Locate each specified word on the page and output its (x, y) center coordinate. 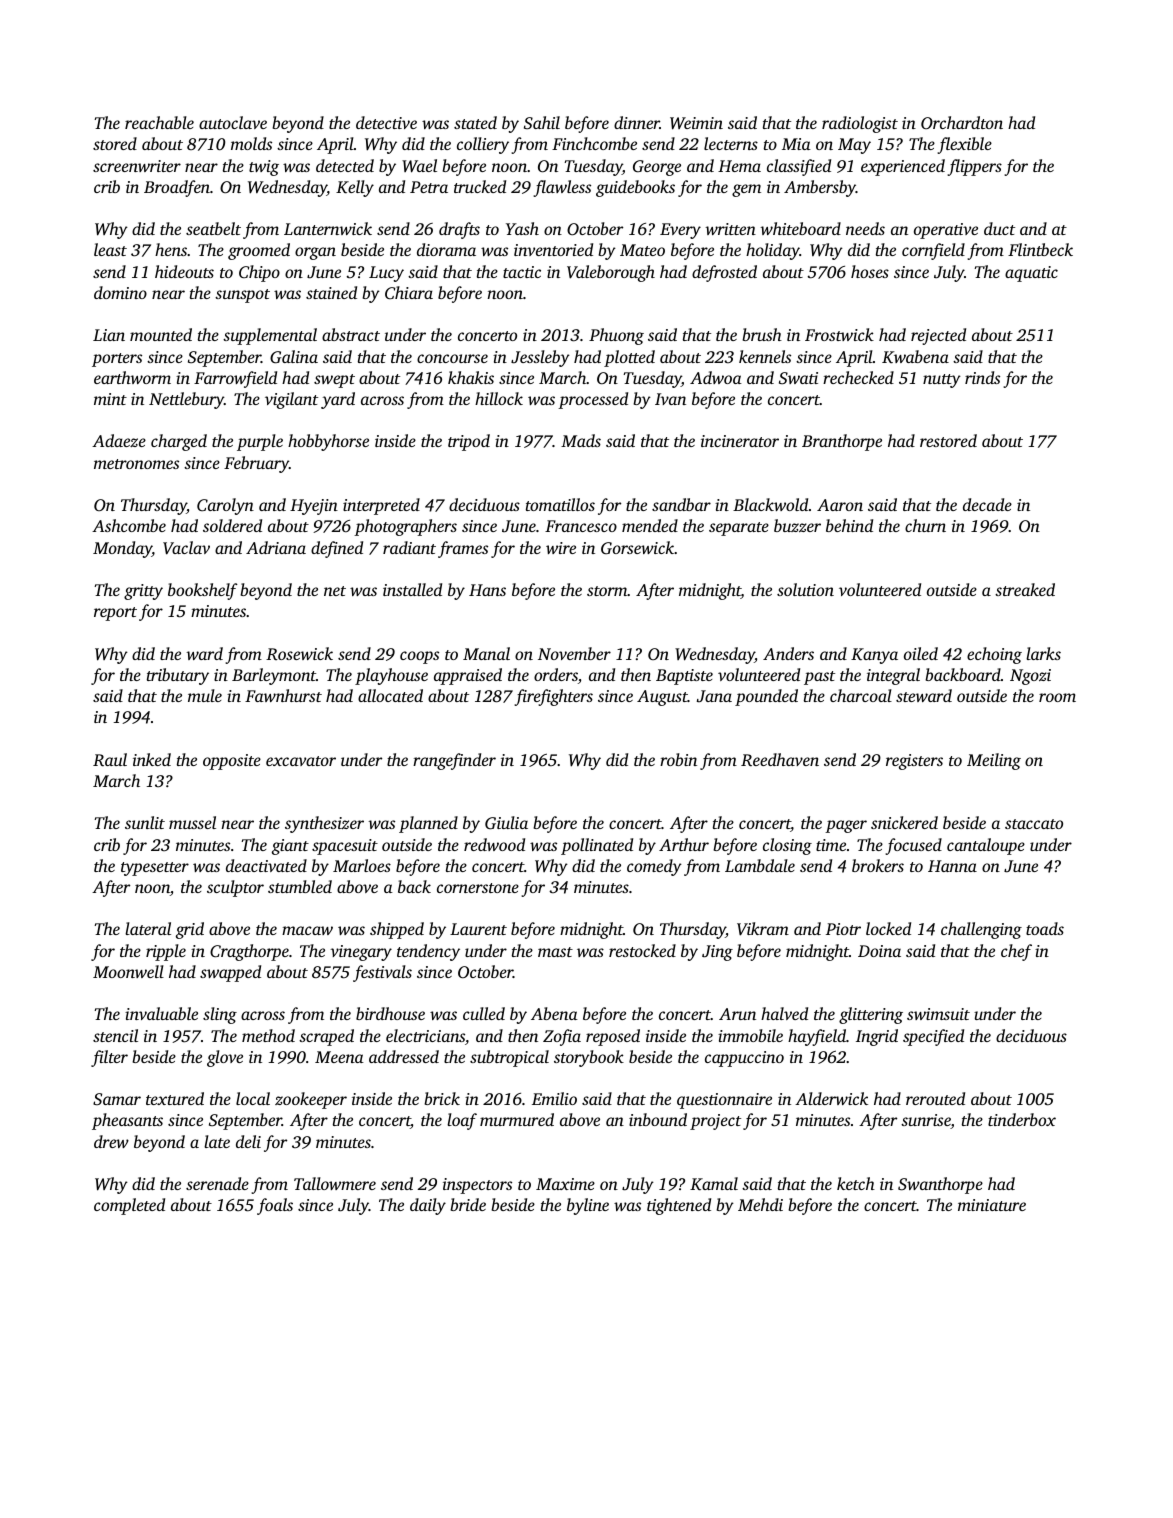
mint (110, 399)
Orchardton (962, 122)
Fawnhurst (283, 695)
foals (275, 1206)
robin (678, 759)
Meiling (994, 761)
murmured (517, 1119)
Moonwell (128, 971)
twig (264, 168)
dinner (637, 122)
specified (933, 1037)
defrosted (724, 273)
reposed (613, 1037)
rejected (938, 336)
